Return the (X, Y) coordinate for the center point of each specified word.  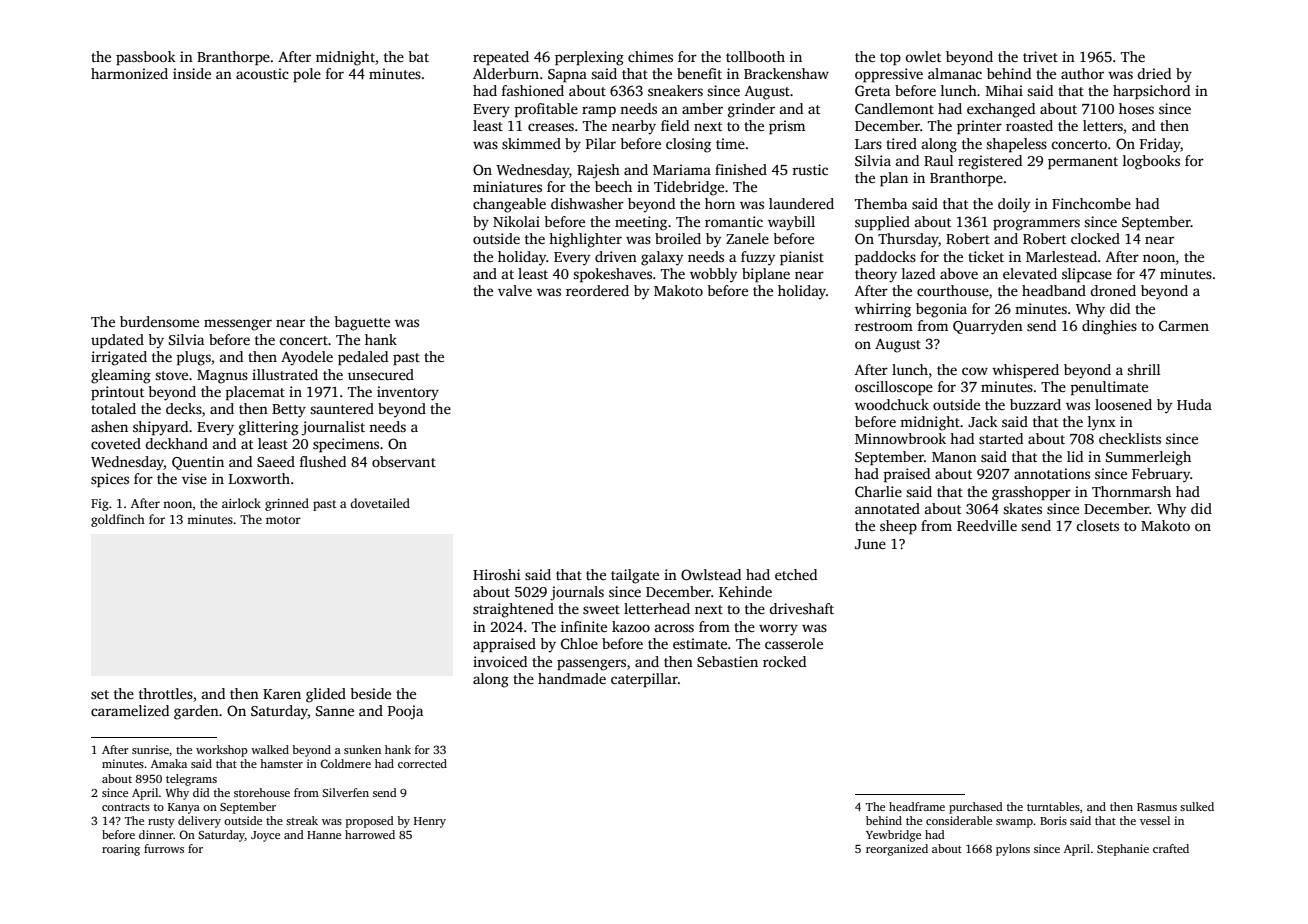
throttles (166, 693)
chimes (650, 56)
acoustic (262, 73)
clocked (1095, 238)
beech (613, 186)
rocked (784, 661)
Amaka (169, 763)
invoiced (500, 661)
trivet (1040, 56)
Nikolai (516, 221)
